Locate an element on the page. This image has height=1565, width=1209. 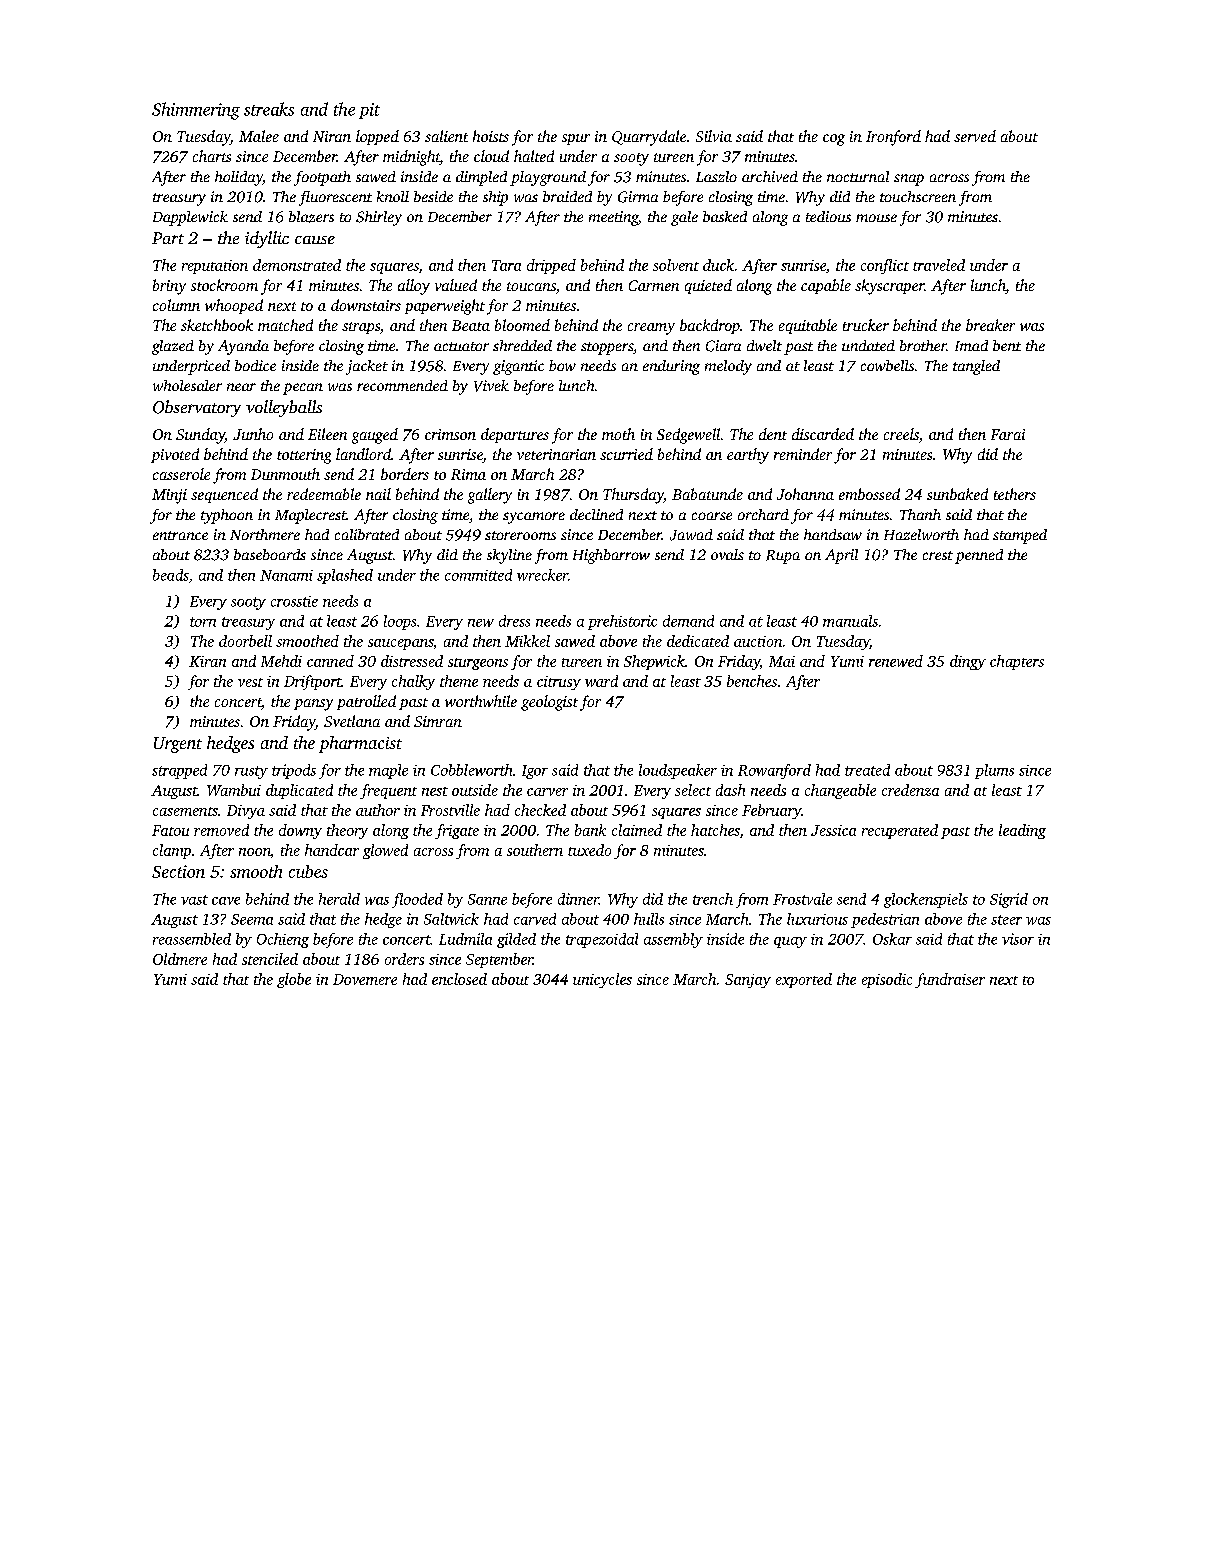
cog is located at coordinates (834, 140).
